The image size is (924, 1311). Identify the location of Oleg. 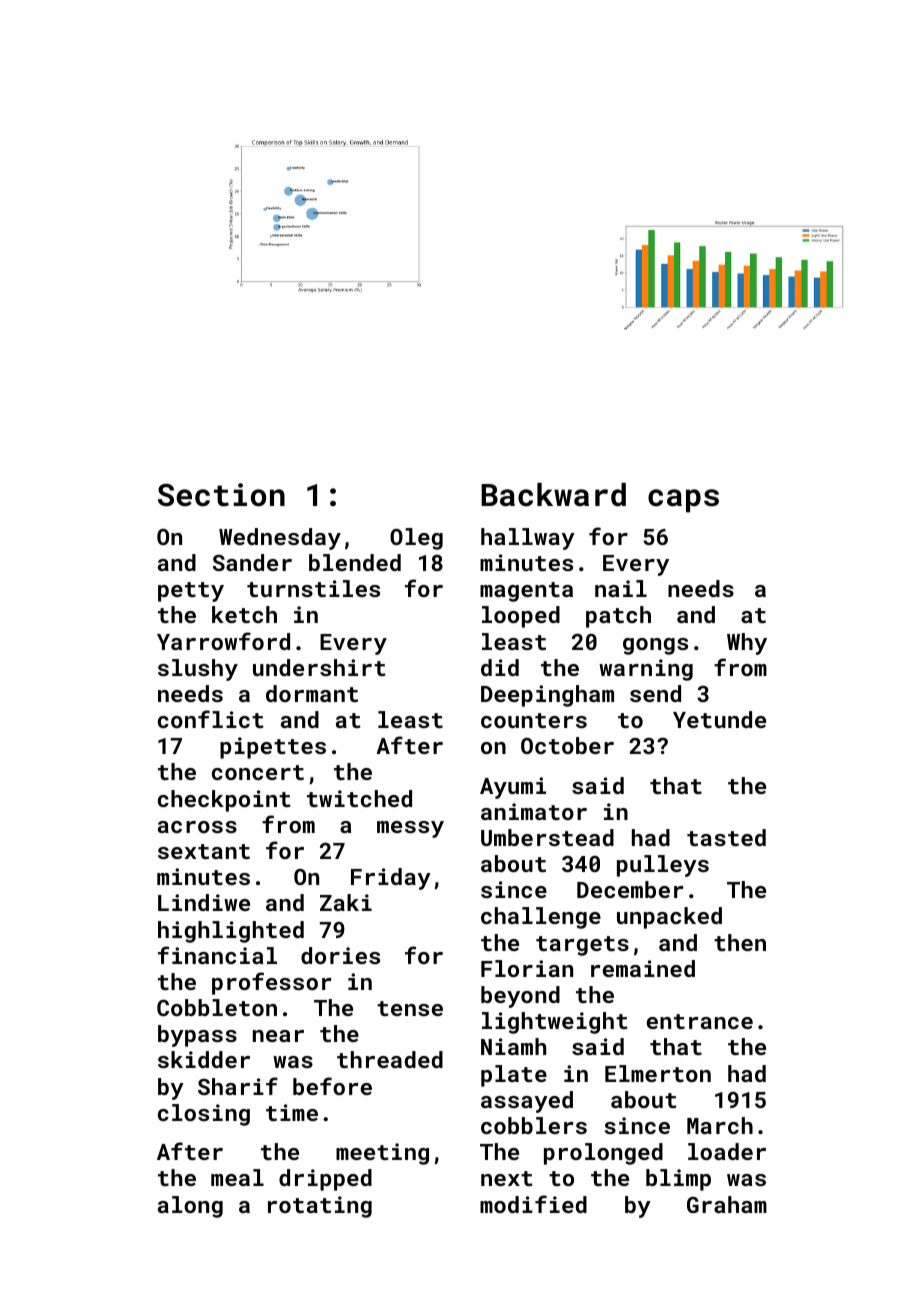
(416, 539).
